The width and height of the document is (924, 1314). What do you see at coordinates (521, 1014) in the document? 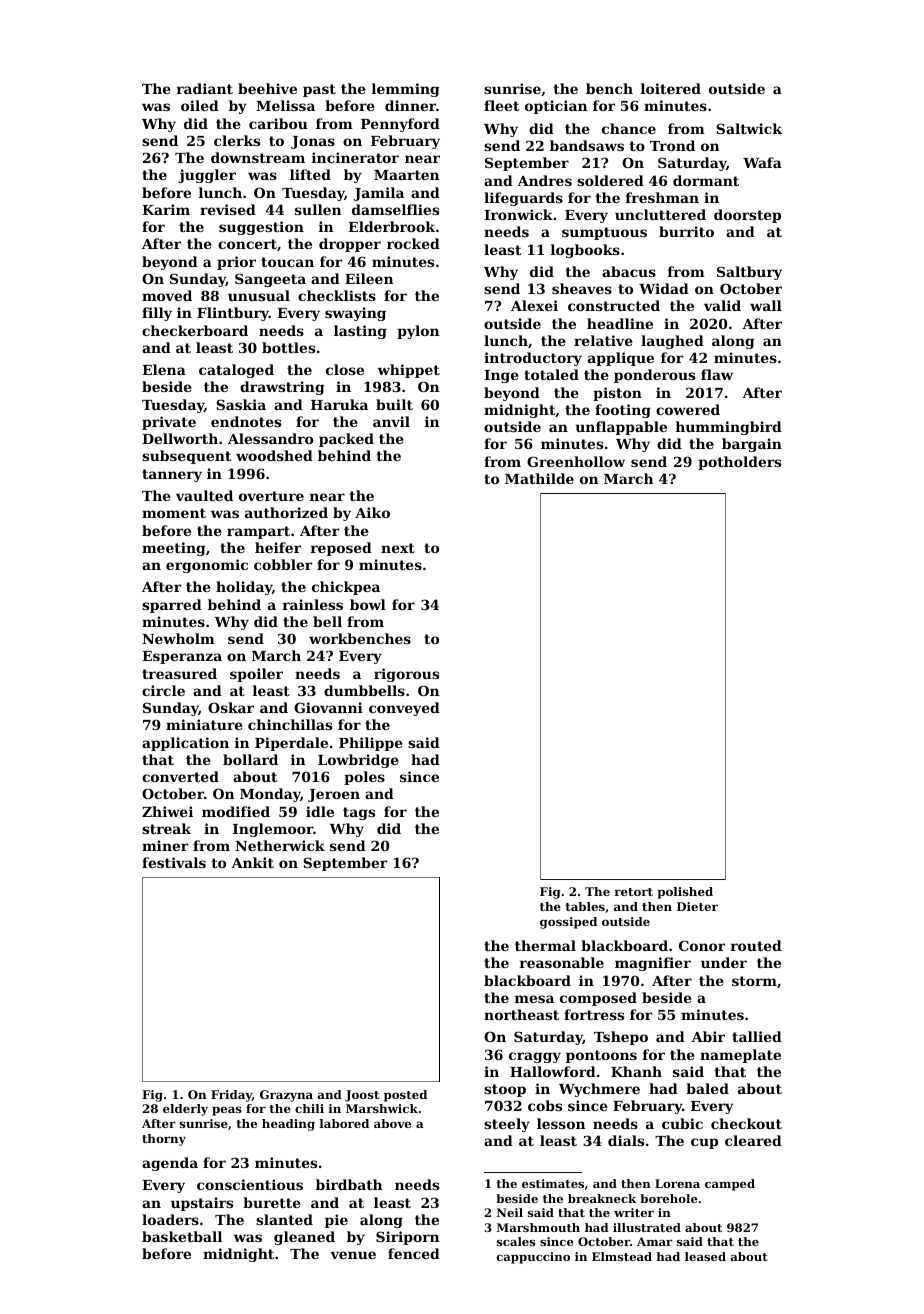
I see `northeast` at bounding box center [521, 1014].
